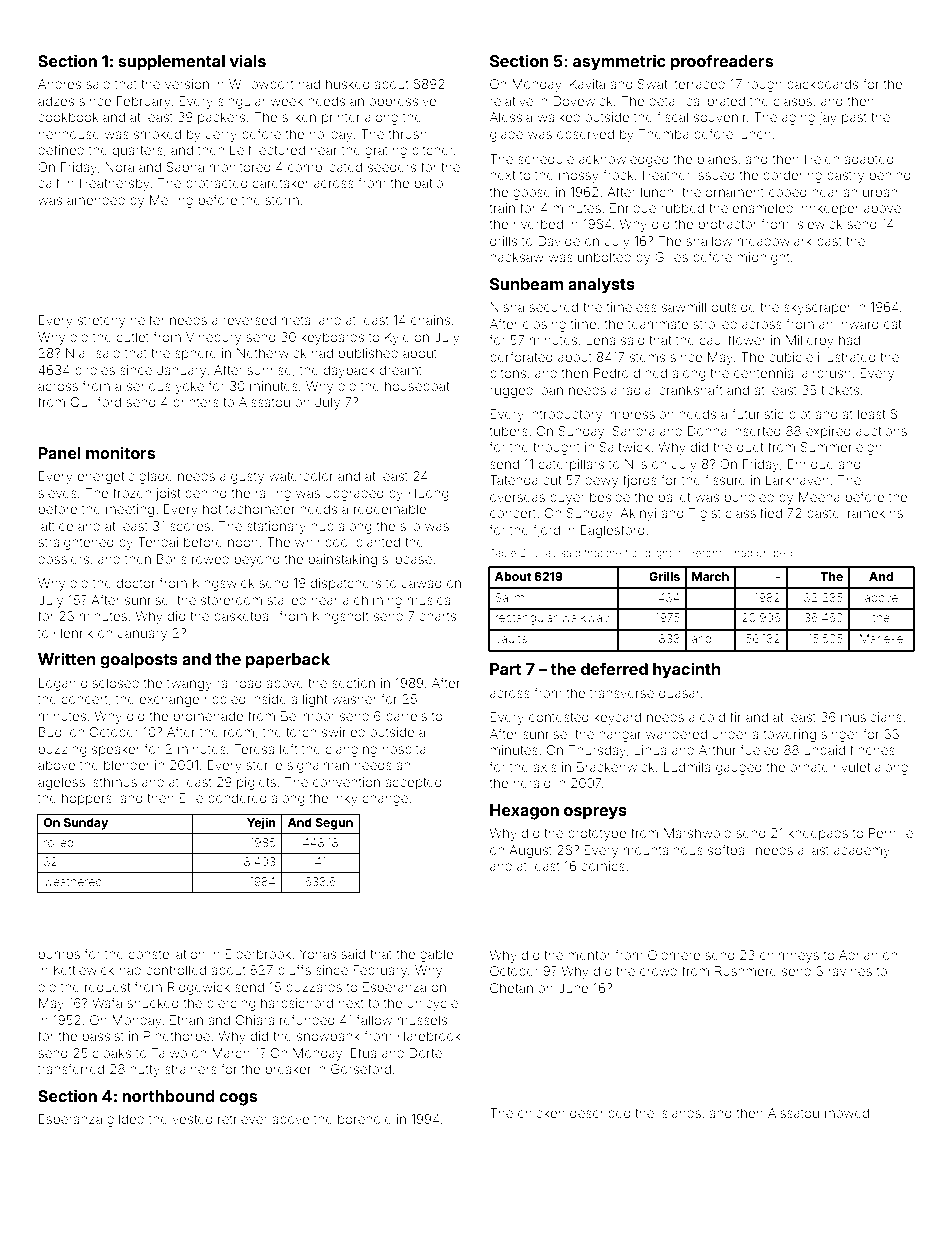 This document has width=952, height=1233. Describe the element at coordinates (231, 1004) in the document. I see `piercing` at that location.
